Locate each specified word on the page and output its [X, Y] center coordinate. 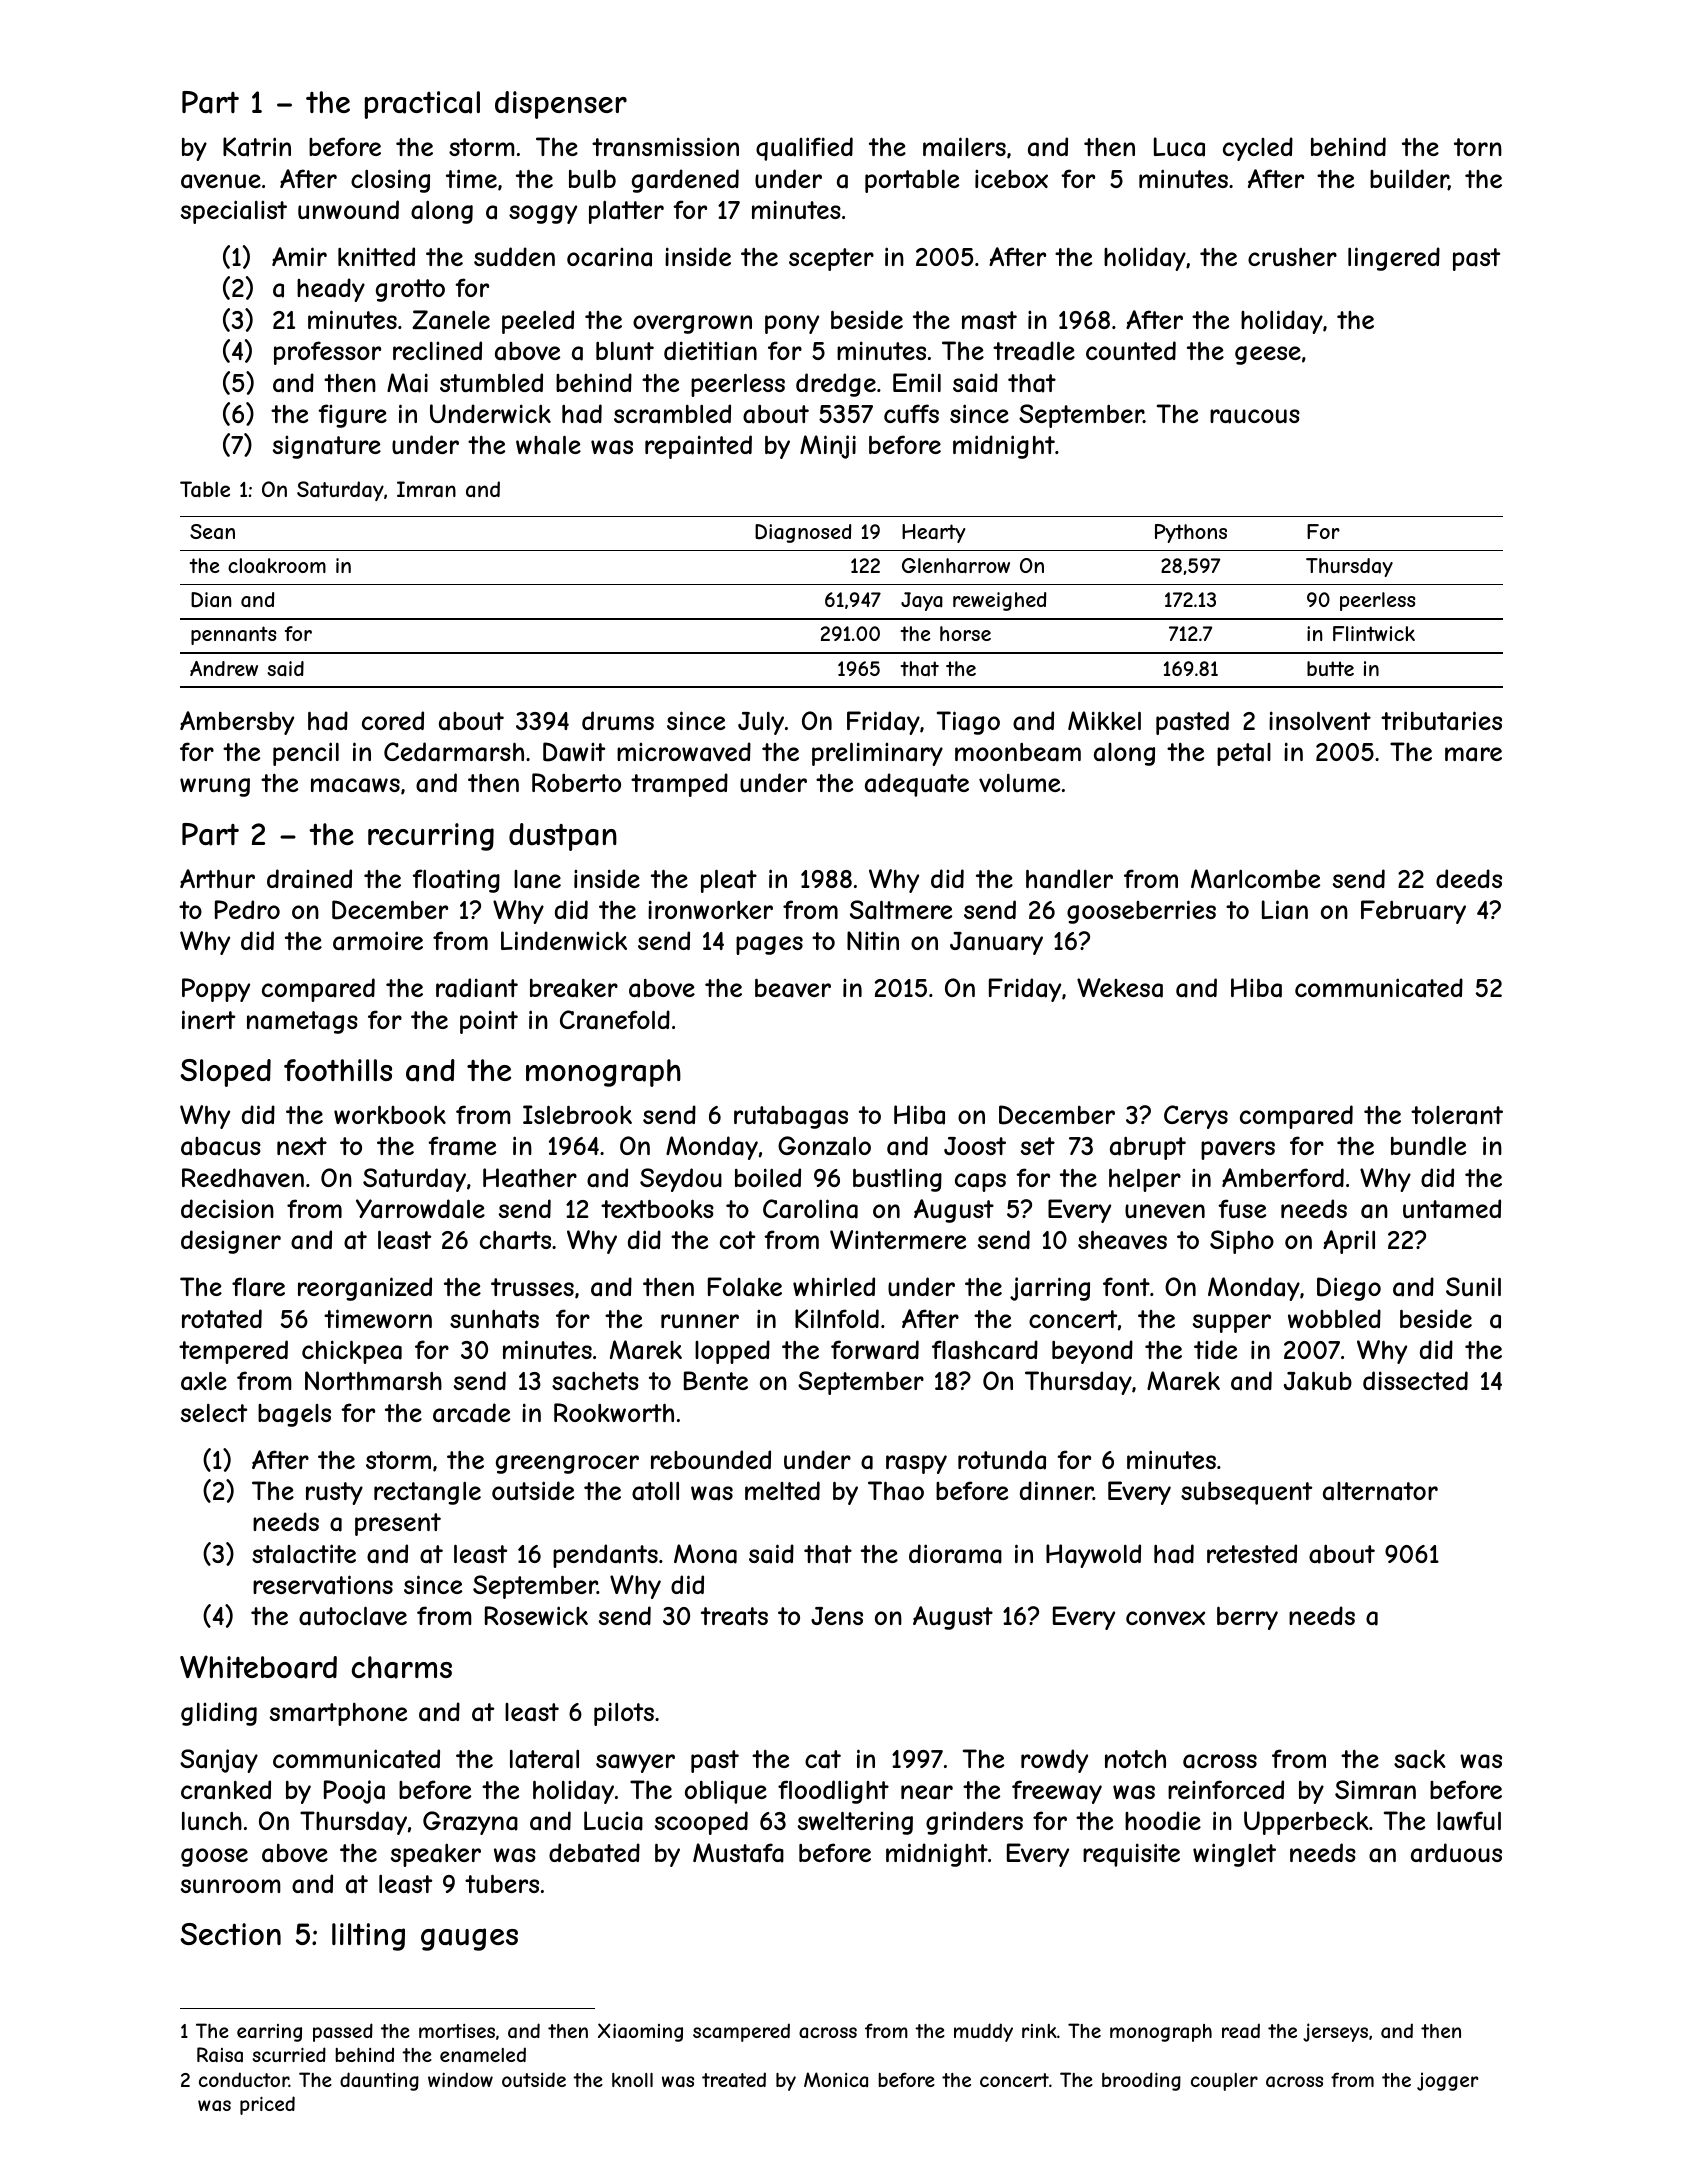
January [996, 943]
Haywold [1093, 1556]
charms [402, 1667]
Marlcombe [1255, 879]
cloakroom [277, 566]
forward [875, 1350]
